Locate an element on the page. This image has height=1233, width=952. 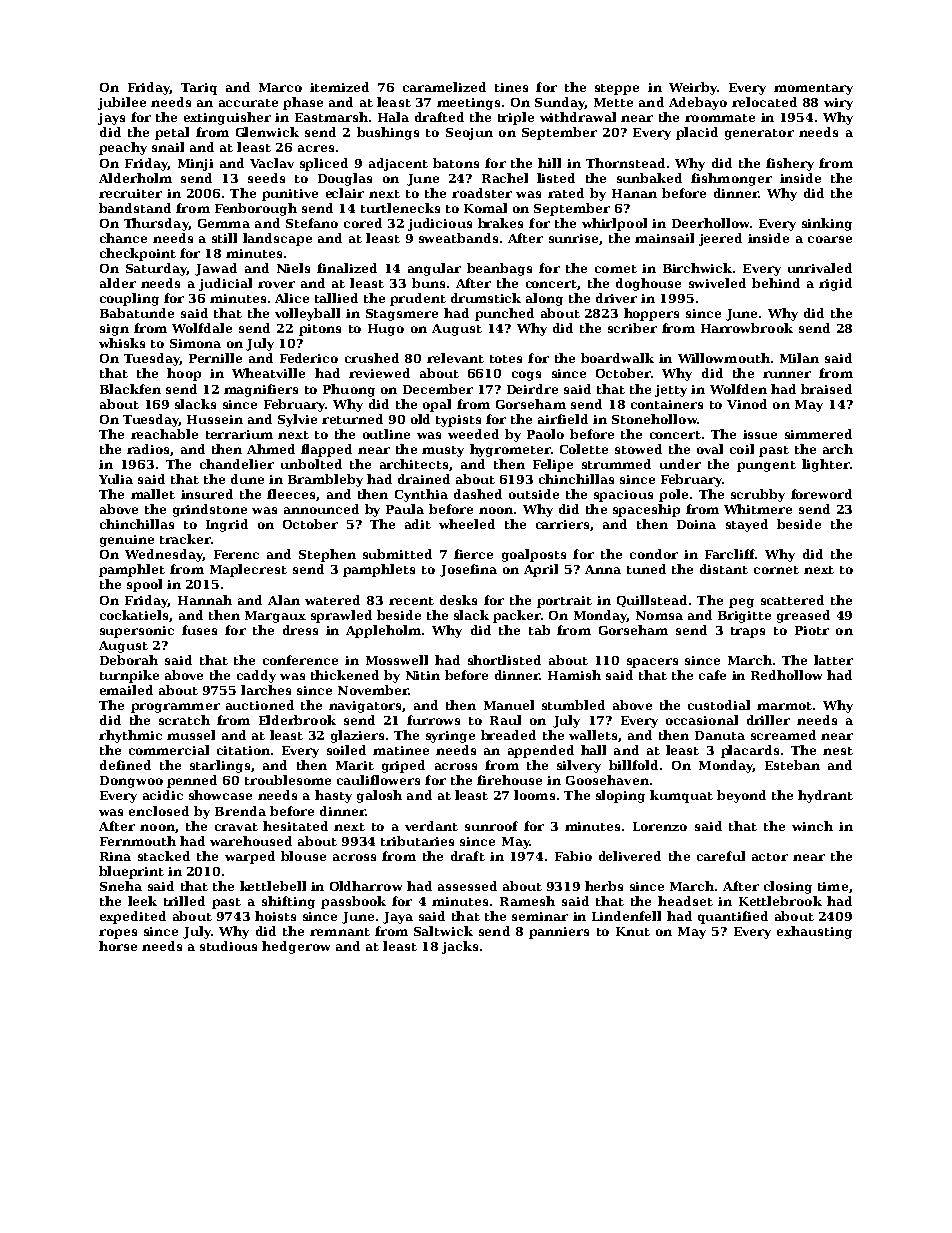
caramelized is located at coordinates (444, 87).
